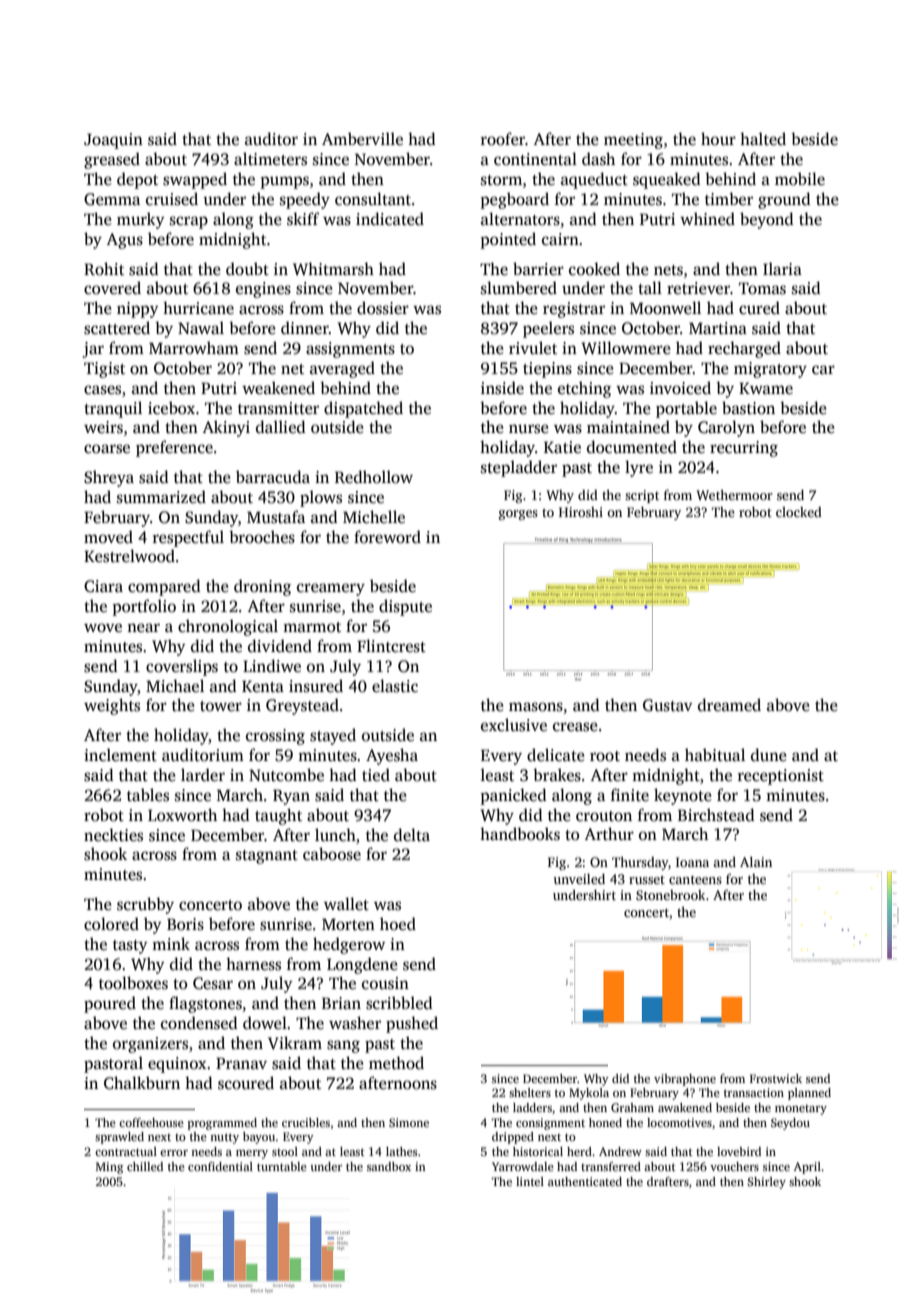  I want to click on meeting, so click(633, 141).
